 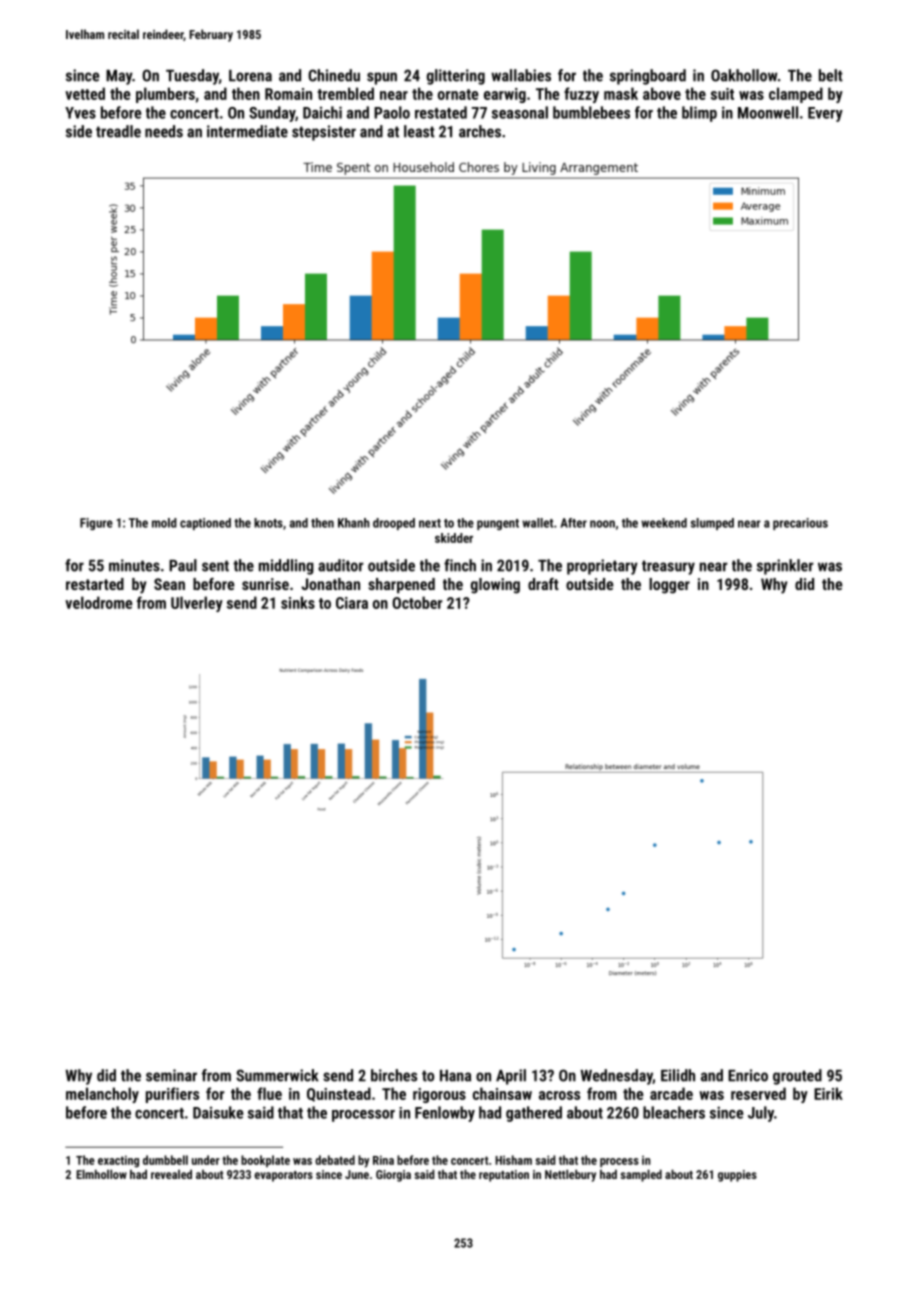 I want to click on Ulverley, so click(x=197, y=604).
